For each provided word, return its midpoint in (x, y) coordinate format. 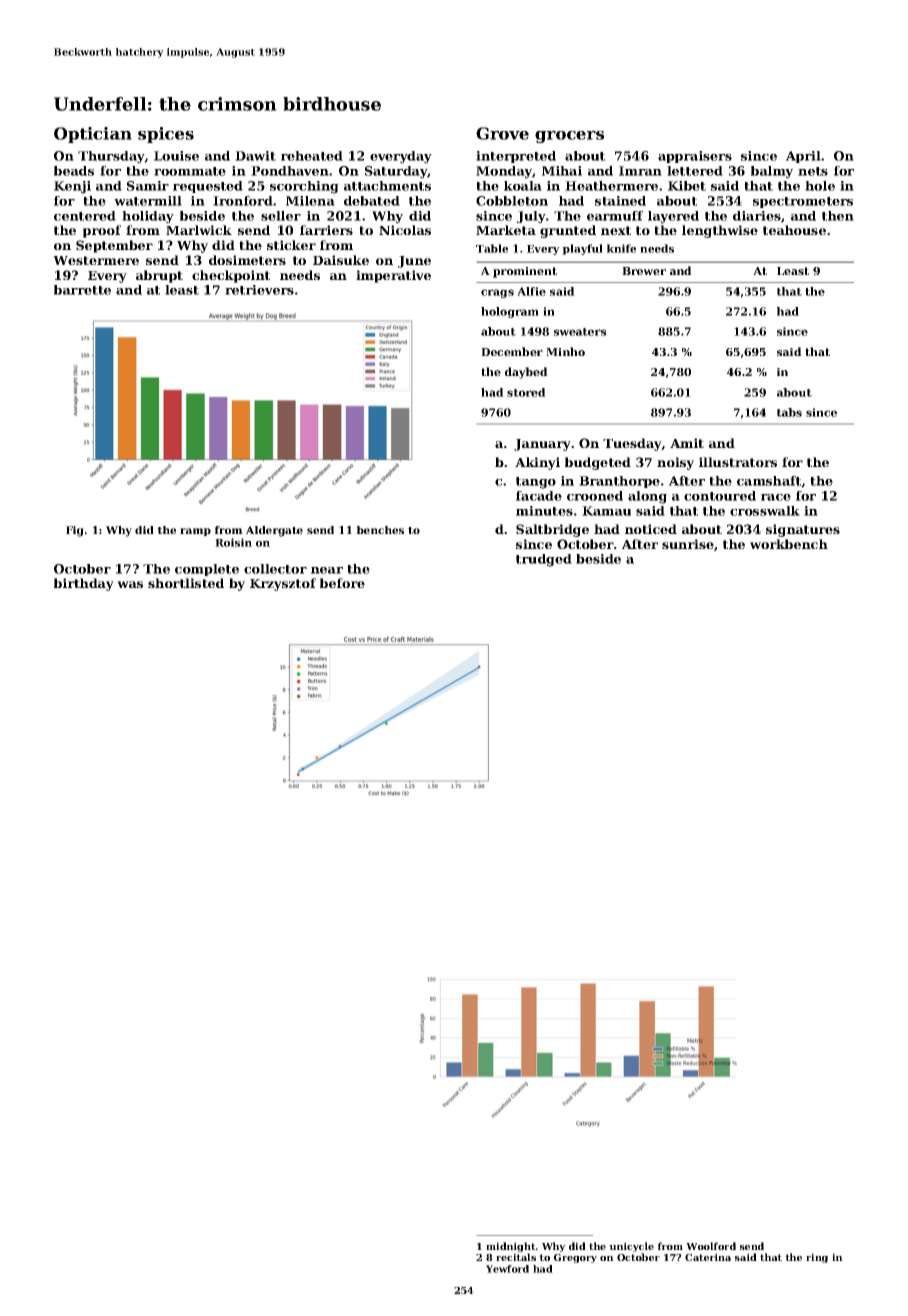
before (342, 583)
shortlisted (186, 583)
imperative (393, 276)
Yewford (507, 1269)
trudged (544, 560)
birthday (84, 584)
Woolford (711, 1246)
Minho (565, 351)
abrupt (159, 276)
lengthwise (720, 231)
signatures (803, 530)
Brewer (644, 271)
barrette (82, 290)
